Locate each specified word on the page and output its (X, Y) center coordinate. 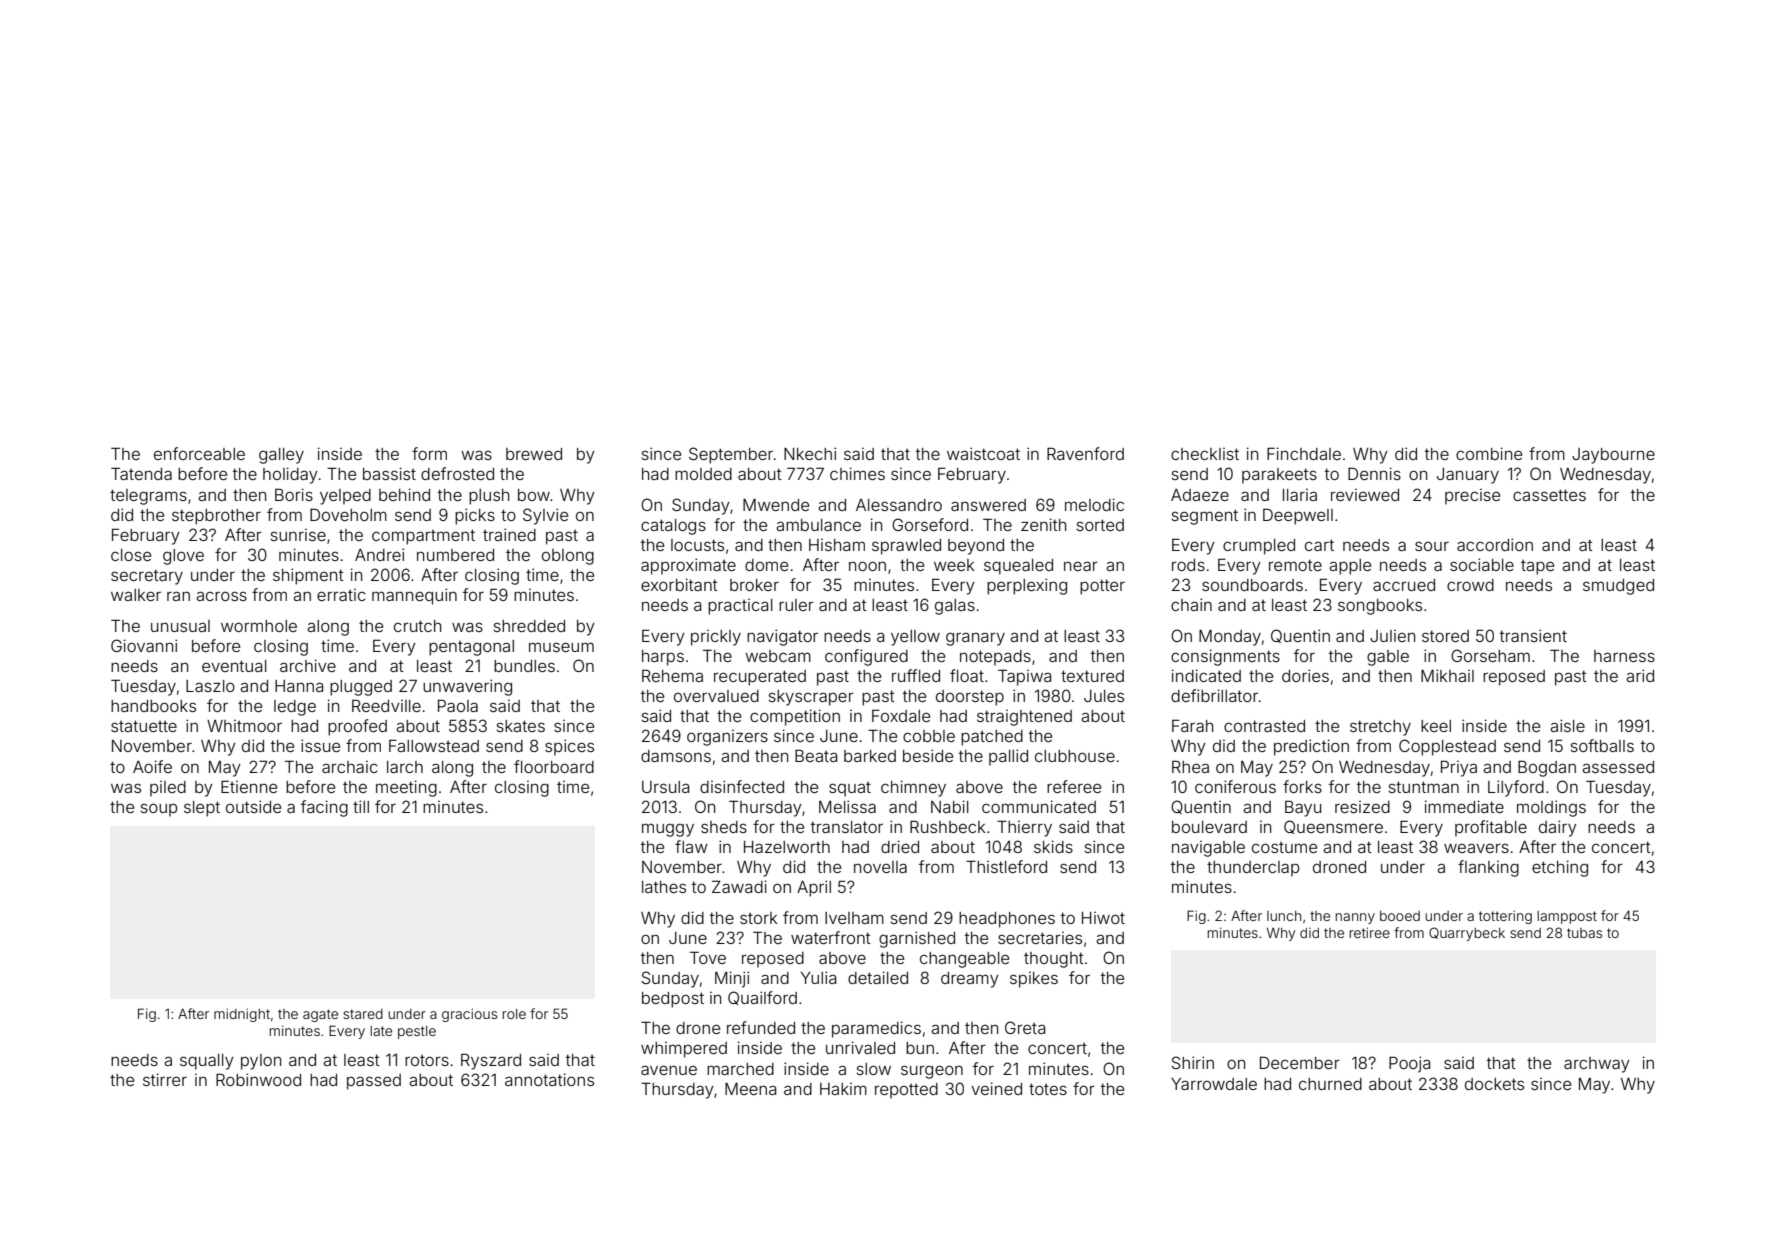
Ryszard (491, 1061)
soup (159, 810)
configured (866, 657)
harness (1624, 656)
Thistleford (1006, 866)
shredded (529, 626)
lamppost (1567, 917)
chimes (857, 473)
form (429, 453)
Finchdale (1304, 453)
